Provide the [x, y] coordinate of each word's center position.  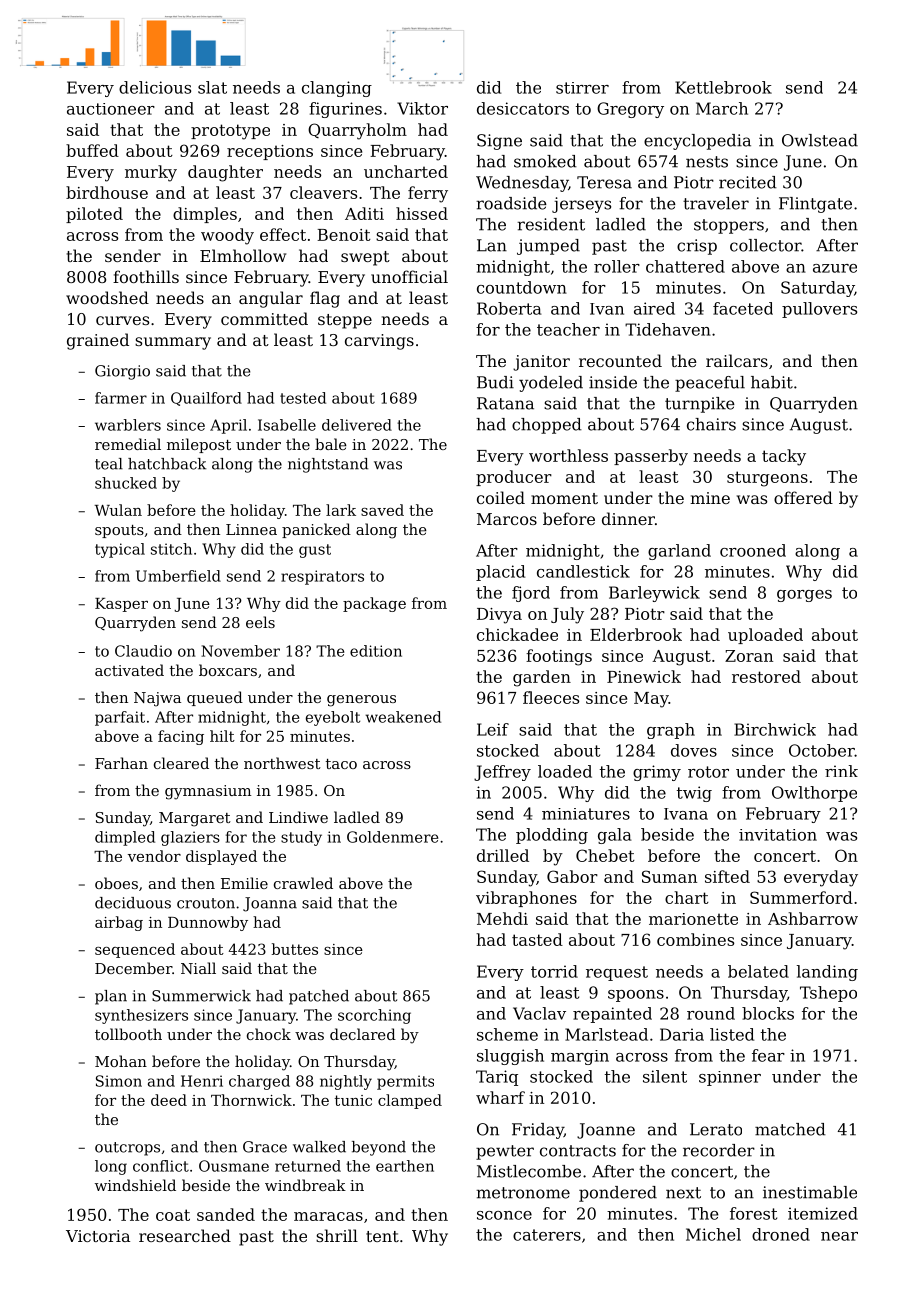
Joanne [606, 1131]
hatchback [167, 464]
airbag [119, 923]
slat [212, 87]
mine [710, 498]
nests [707, 162]
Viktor [422, 108]
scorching [374, 1016]
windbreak [305, 1185]
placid [500, 573]
